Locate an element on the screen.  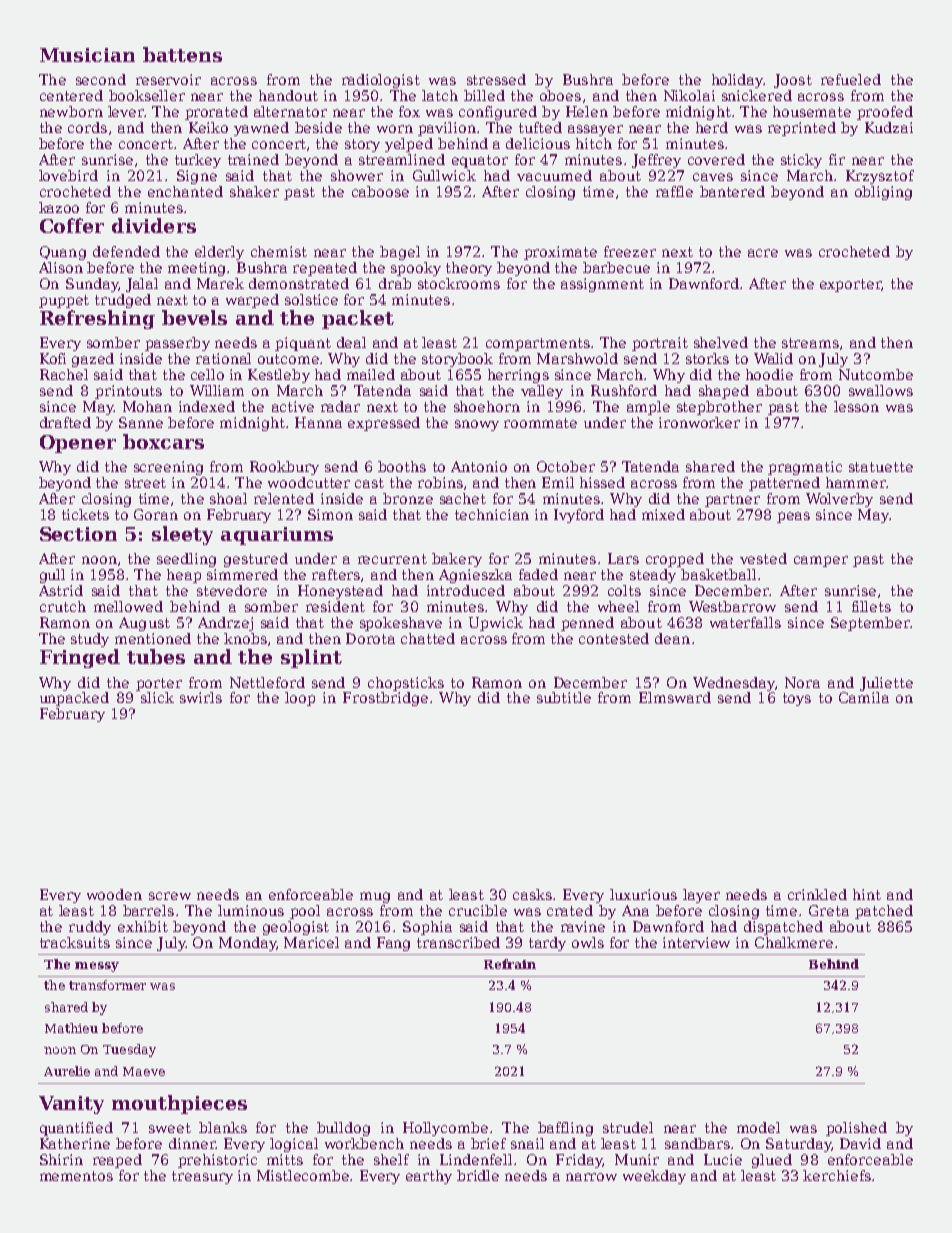
bridle is located at coordinates (478, 1175).
